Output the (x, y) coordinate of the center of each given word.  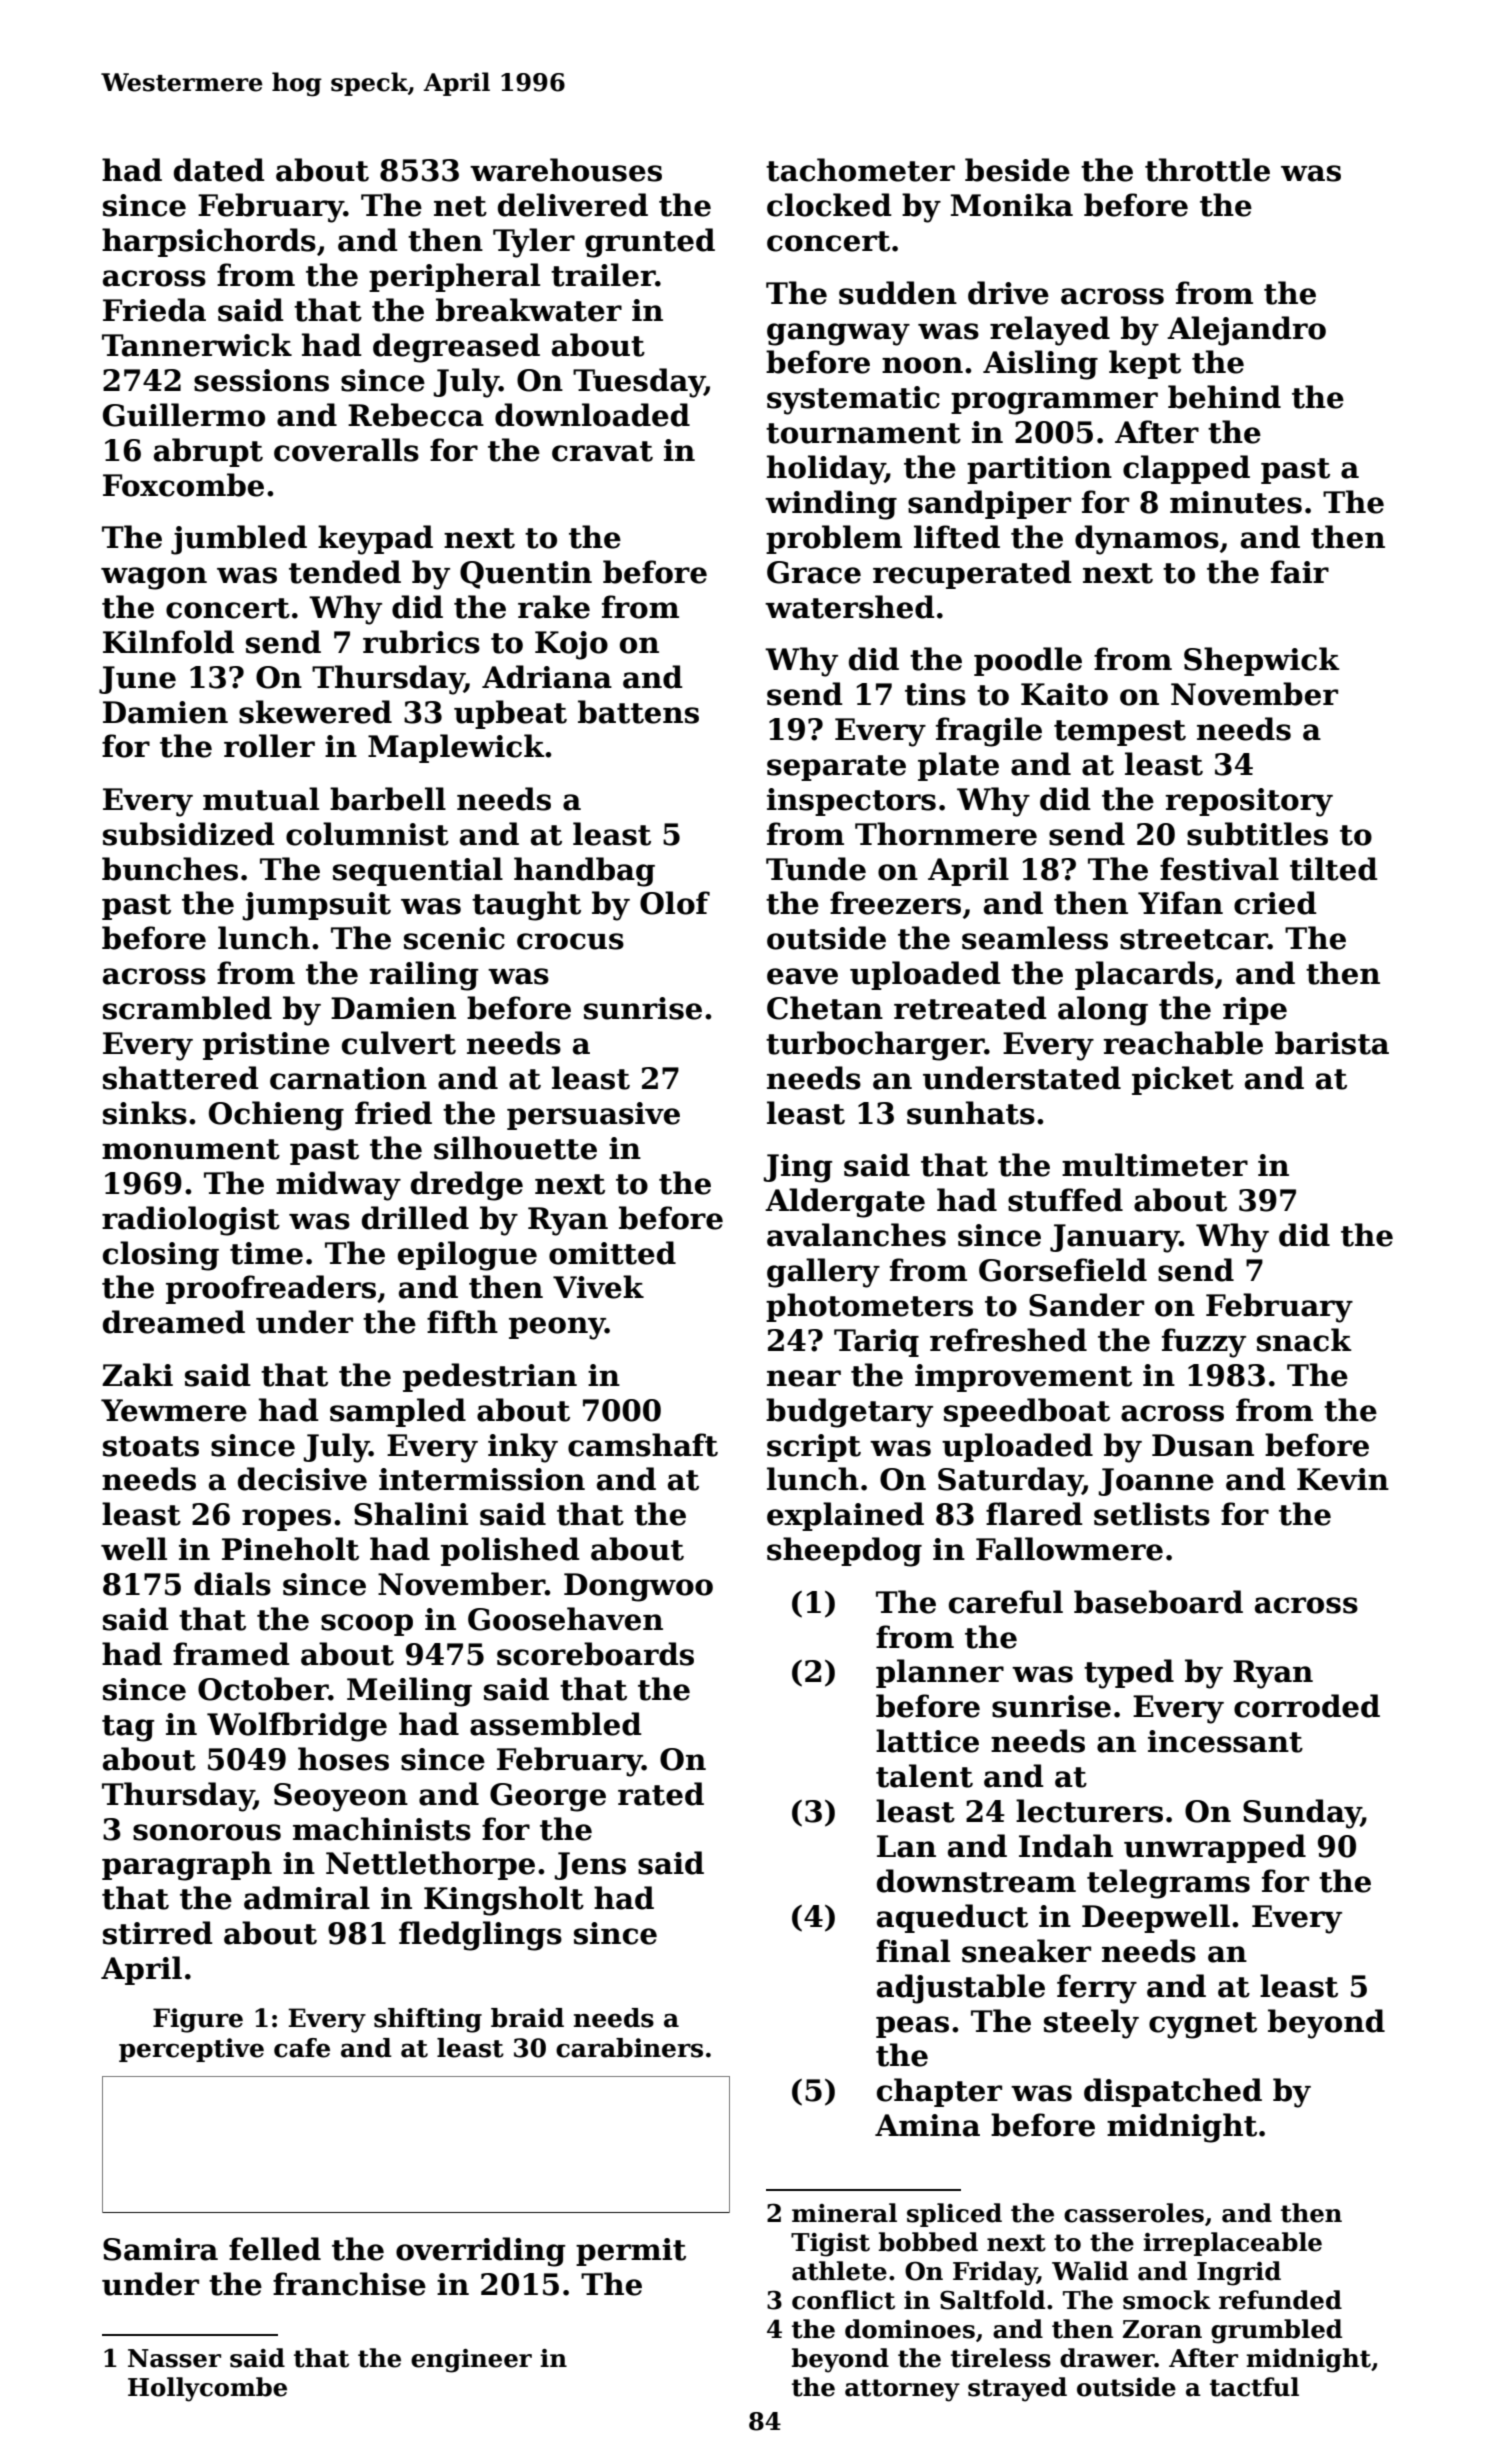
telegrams (1168, 1884)
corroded (1307, 1706)
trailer (603, 275)
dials (232, 1584)
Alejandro (1246, 331)
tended (345, 572)
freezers (895, 903)
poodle (1028, 661)
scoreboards (595, 1654)
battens (638, 712)
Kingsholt (504, 1901)
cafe (302, 2048)
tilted (1334, 869)
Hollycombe (207, 2389)
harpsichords (209, 242)
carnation (348, 1078)
